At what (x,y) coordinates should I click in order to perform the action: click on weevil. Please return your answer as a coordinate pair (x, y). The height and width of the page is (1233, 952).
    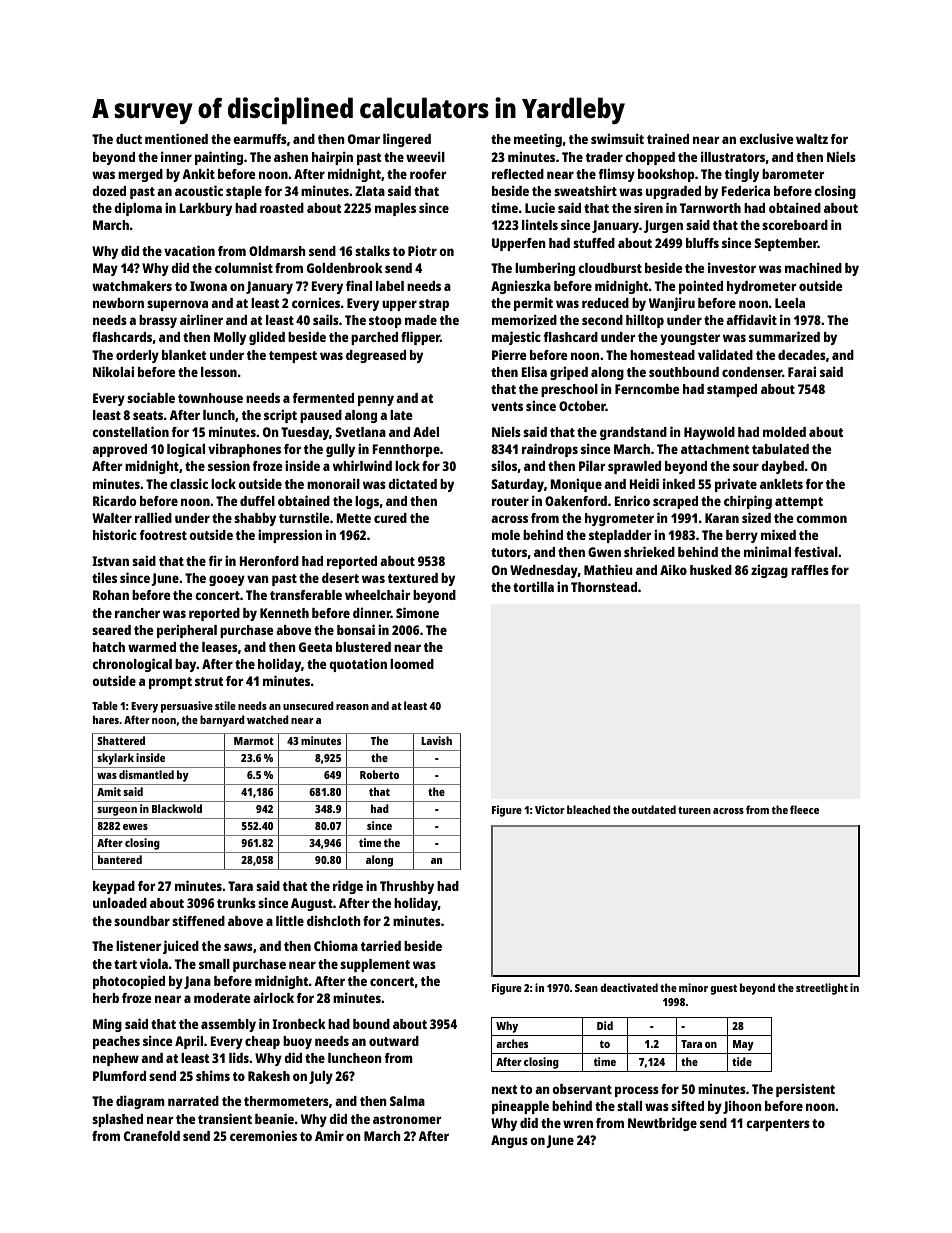
    Looking at the image, I should click on (425, 156).
